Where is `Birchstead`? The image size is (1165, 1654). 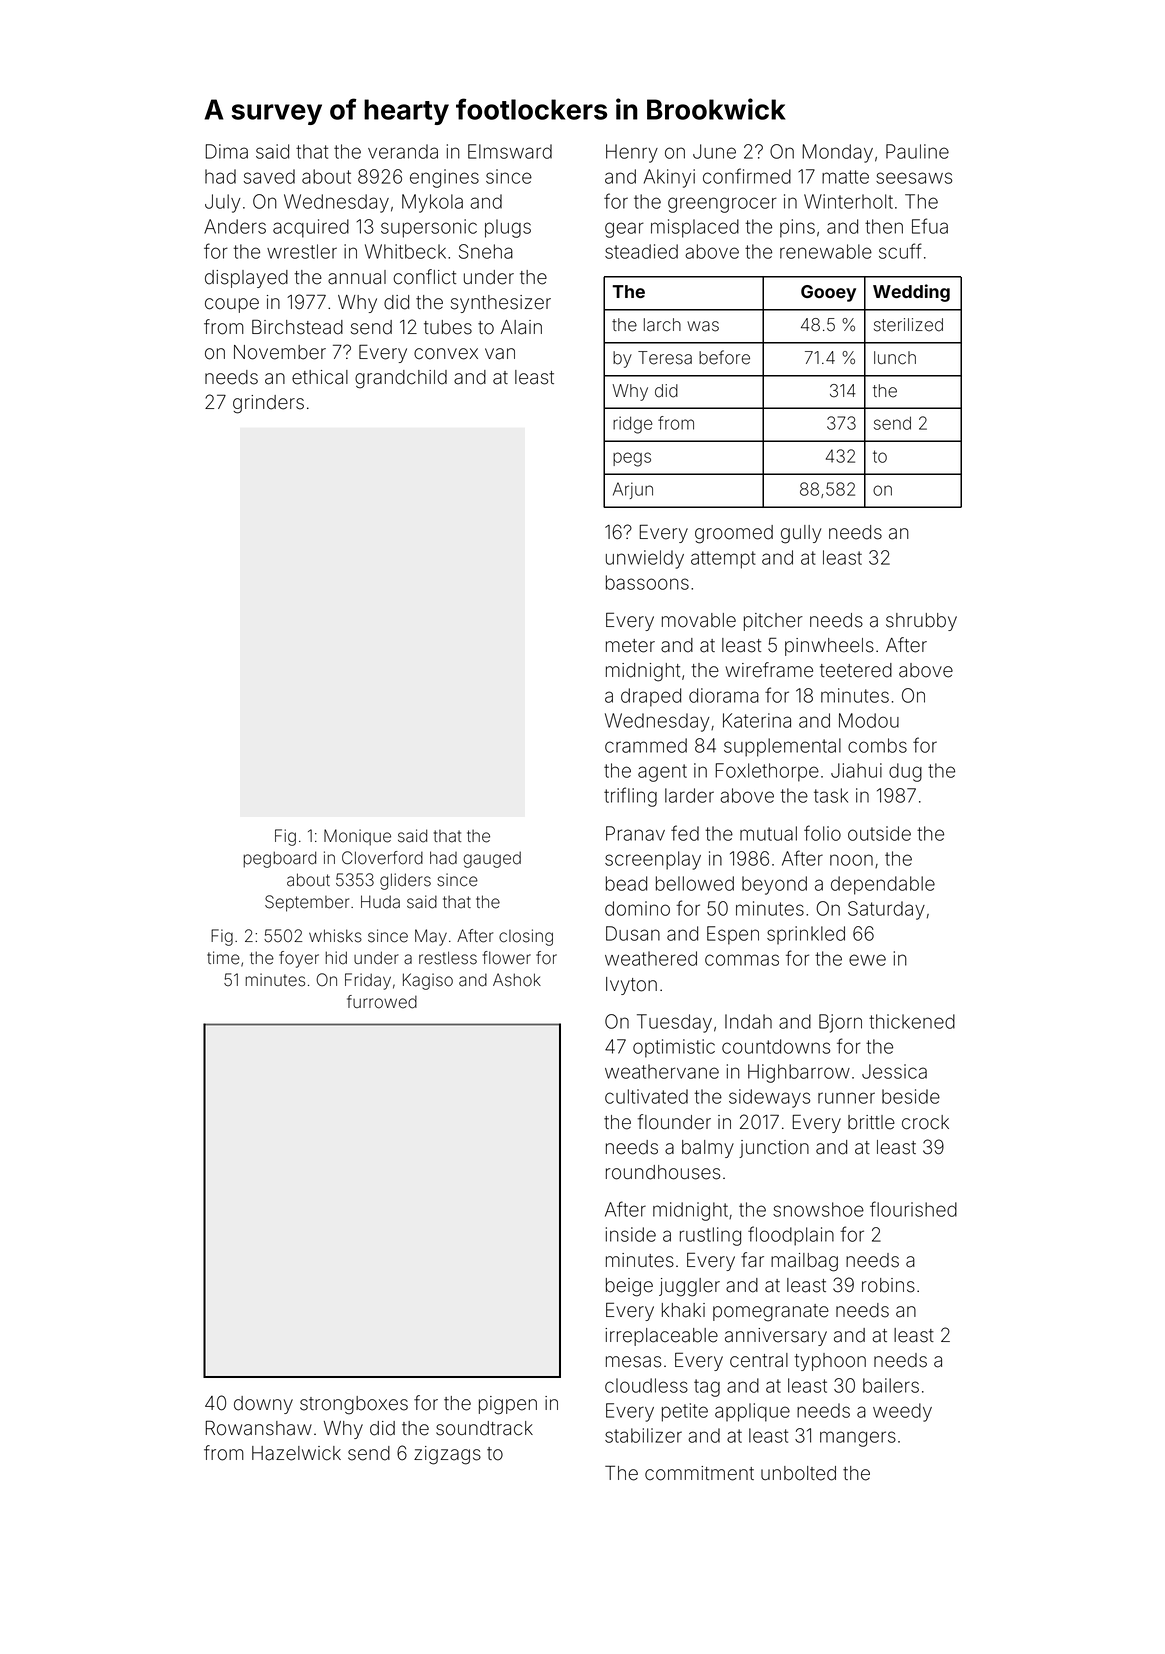 Birchstead is located at coordinates (297, 327).
